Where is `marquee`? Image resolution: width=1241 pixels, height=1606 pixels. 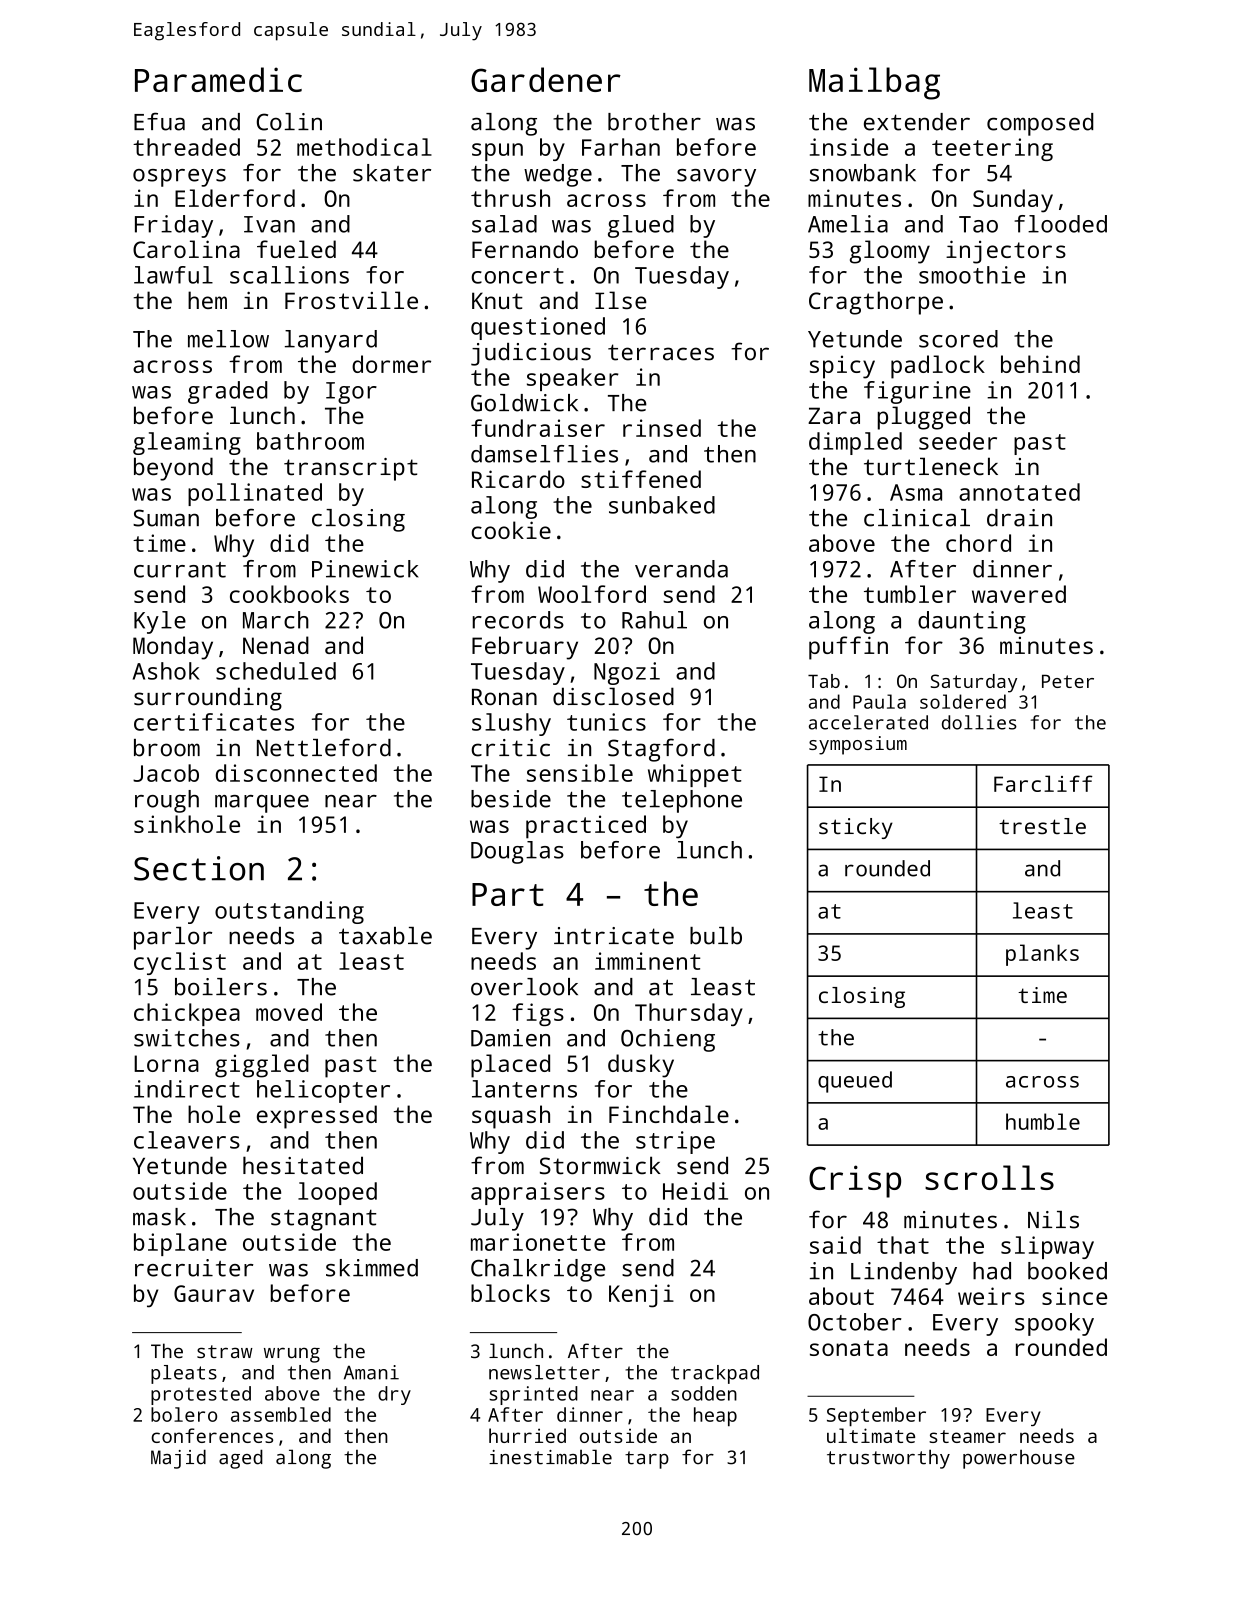
marquee is located at coordinates (262, 804).
